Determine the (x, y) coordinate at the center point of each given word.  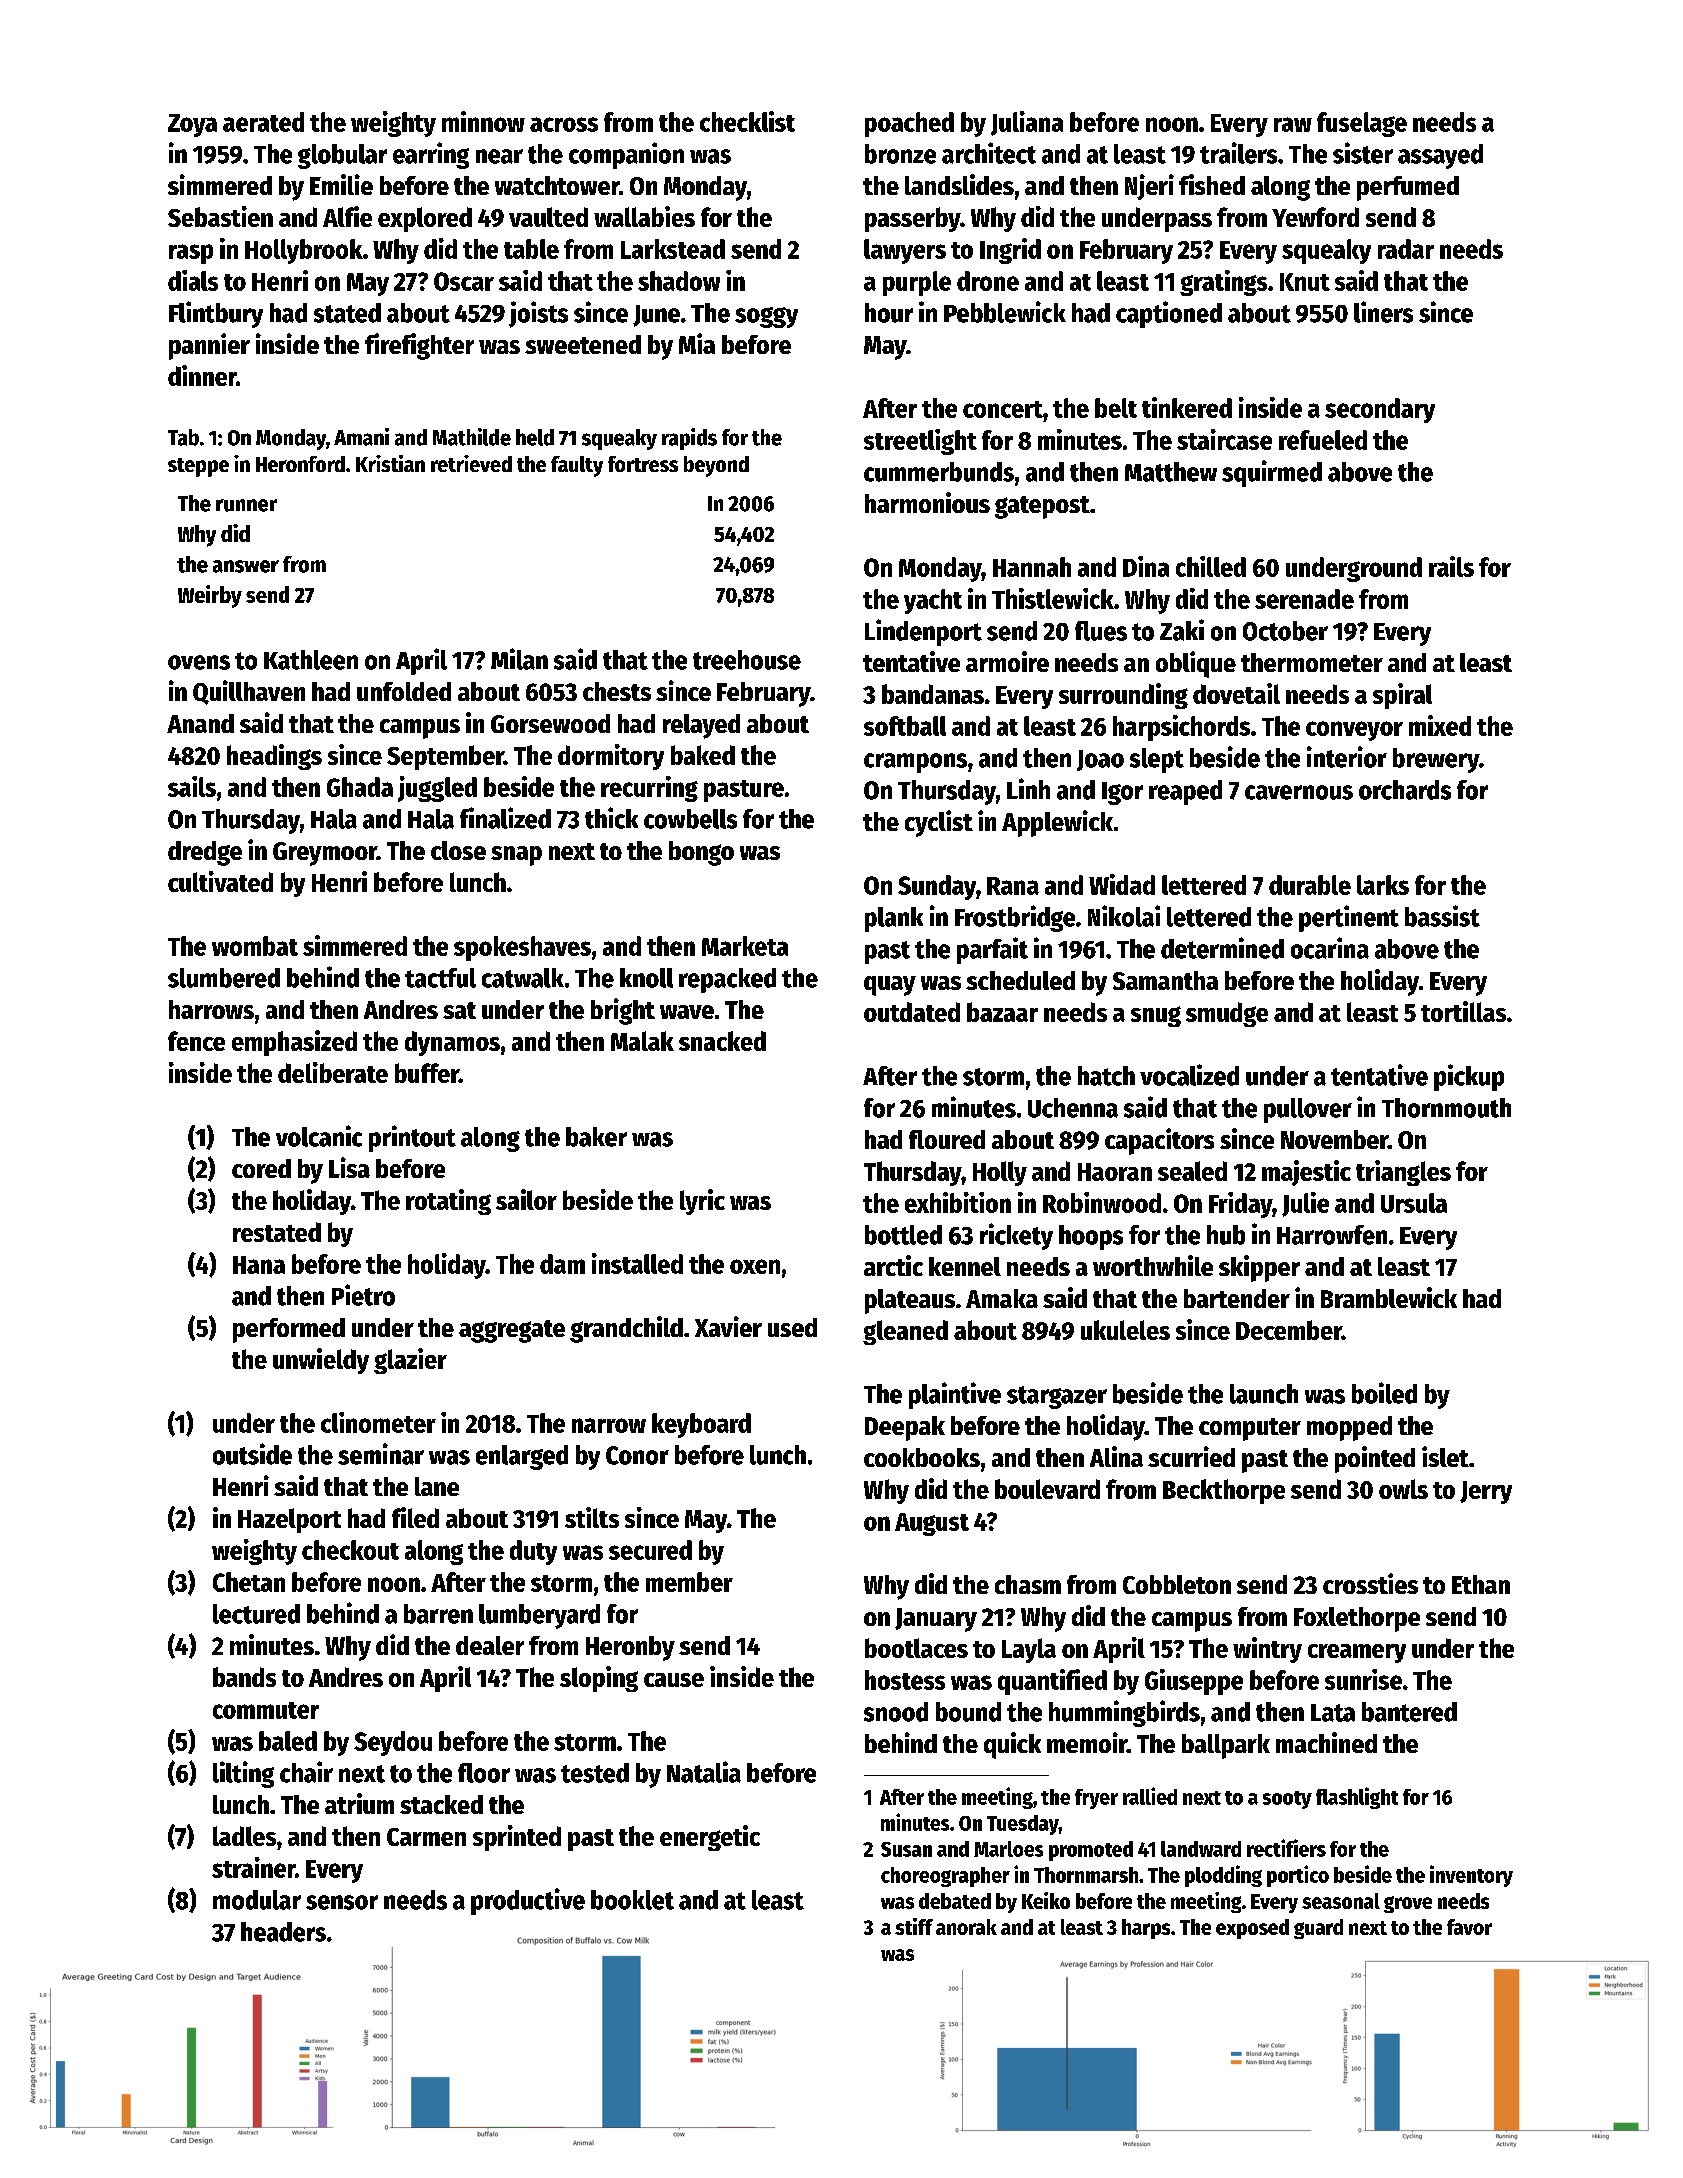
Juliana (1027, 123)
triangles (1403, 1173)
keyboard (701, 1425)
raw (1293, 124)
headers (283, 1932)
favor (1469, 1927)
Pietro (363, 1295)
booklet (632, 1900)
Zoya (192, 125)
